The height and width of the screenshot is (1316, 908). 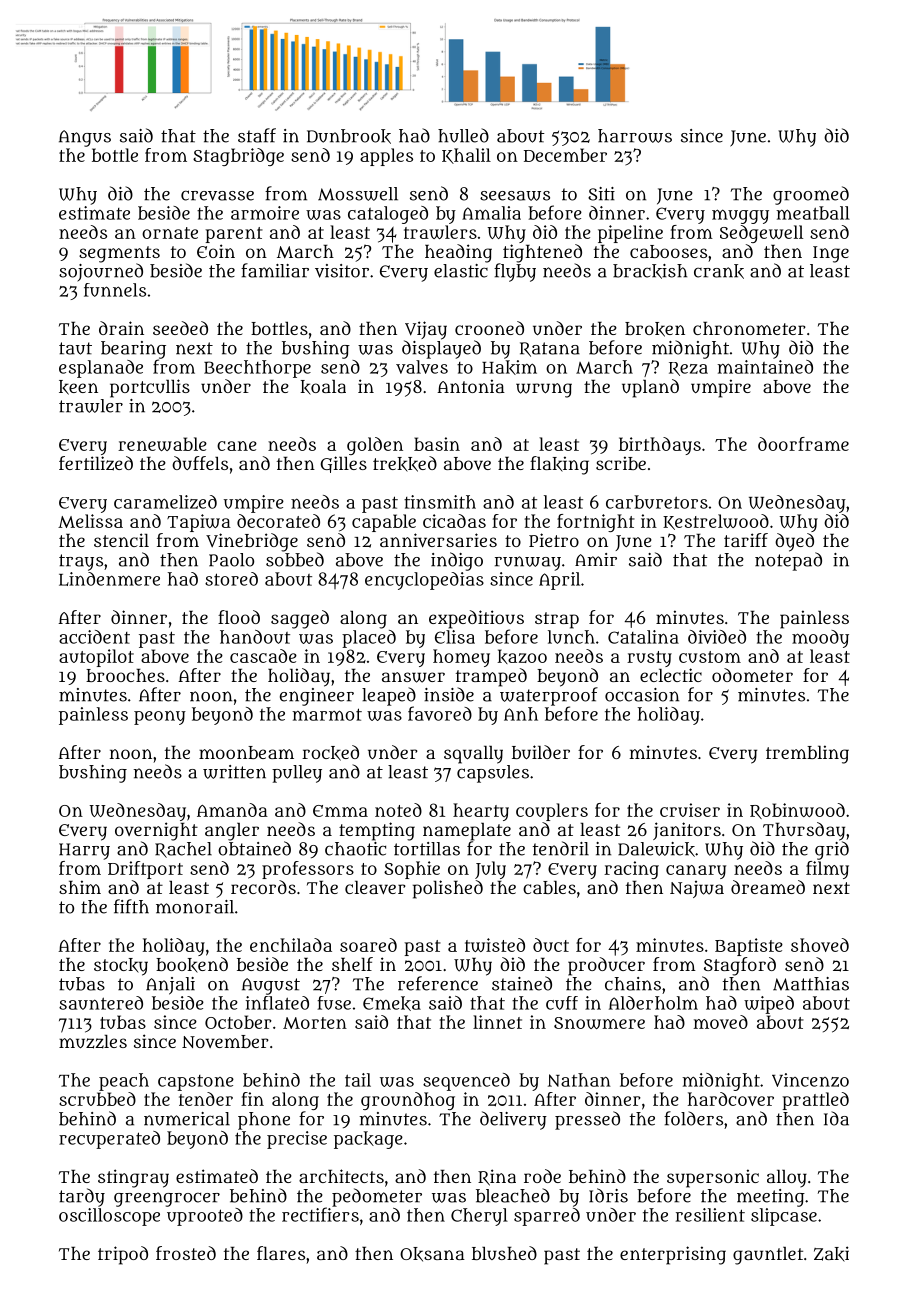 I want to click on anniversaries, so click(x=438, y=540).
